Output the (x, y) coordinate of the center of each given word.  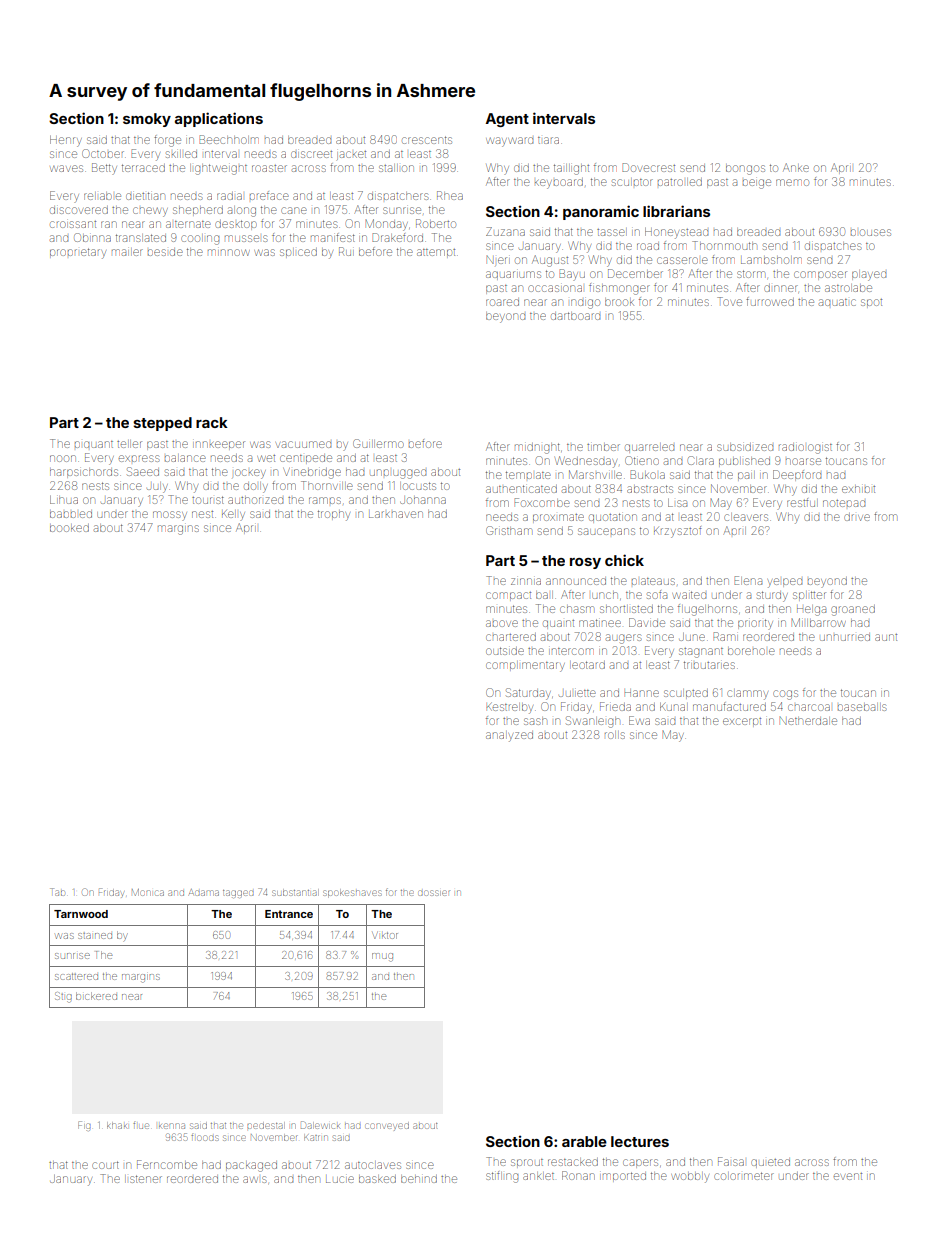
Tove (729, 301)
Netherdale (808, 721)
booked (69, 528)
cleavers (746, 517)
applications (219, 119)
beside (165, 252)
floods (204, 1138)
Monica (148, 892)
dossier (434, 893)
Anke (796, 167)
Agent (507, 120)
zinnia (526, 581)
